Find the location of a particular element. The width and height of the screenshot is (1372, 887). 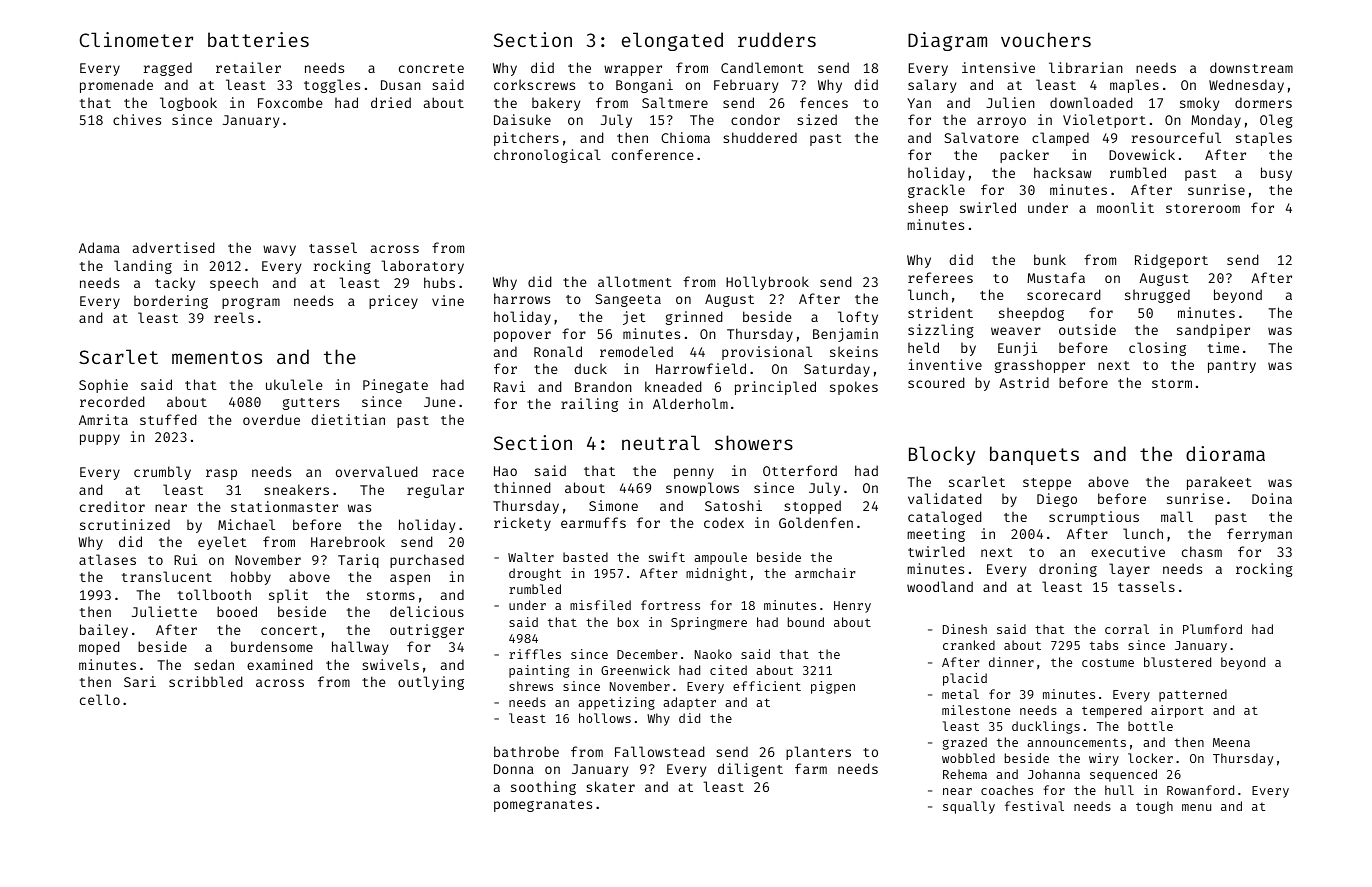

Meena is located at coordinates (1231, 742).
